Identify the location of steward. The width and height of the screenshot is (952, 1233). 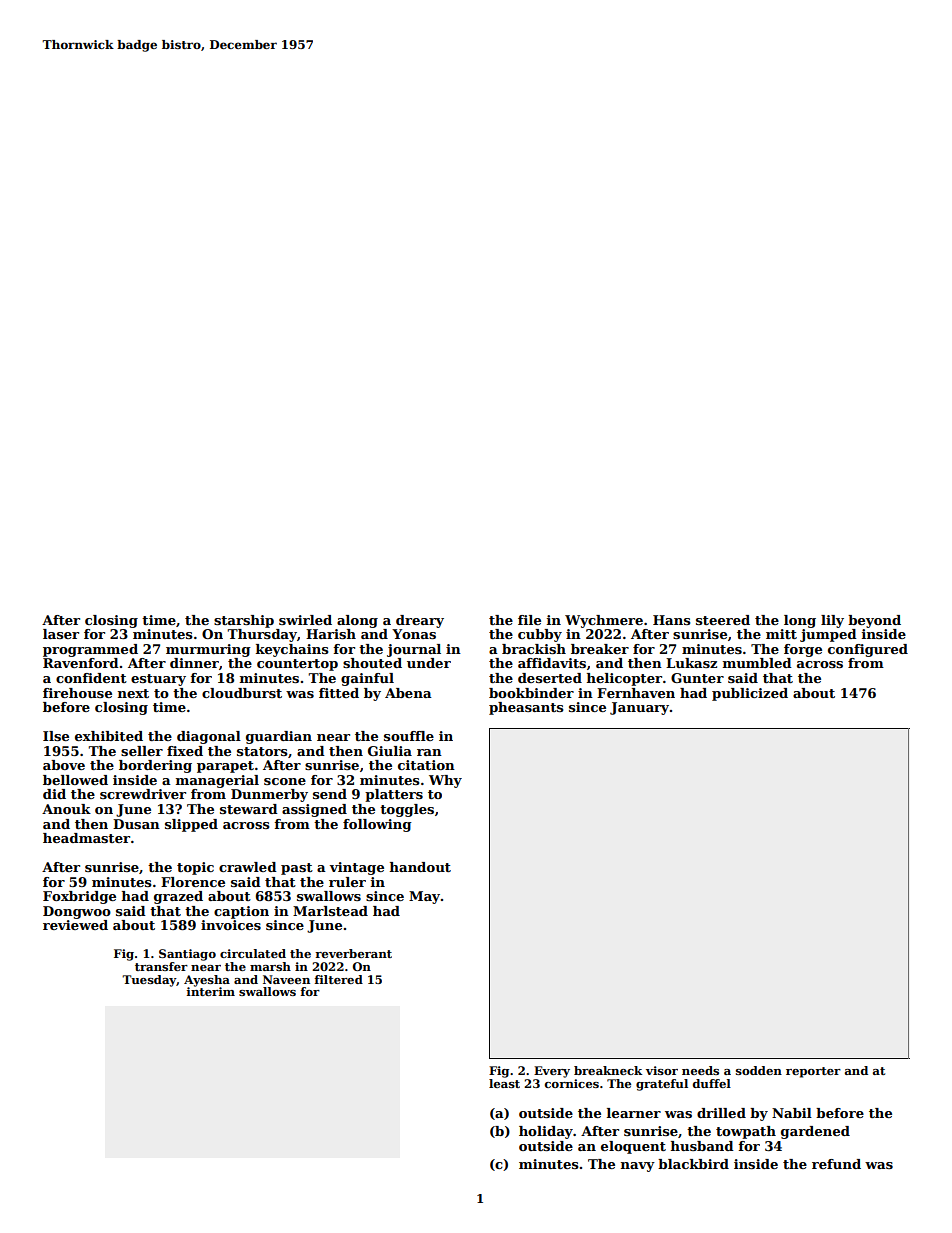
(249, 809).
